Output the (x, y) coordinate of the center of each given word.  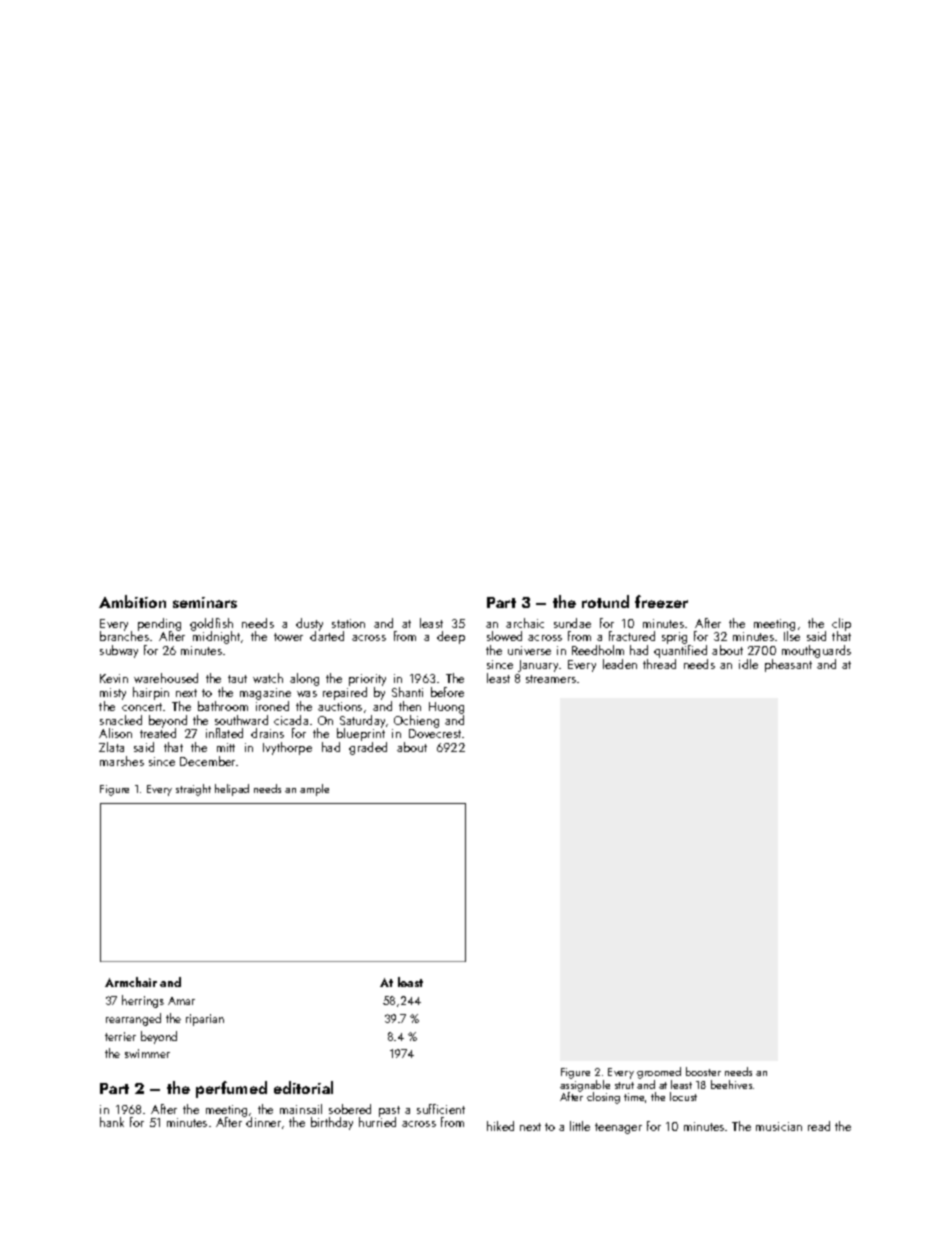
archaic (525, 623)
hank (112, 1122)
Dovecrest (435, 733)
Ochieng (416, 721)
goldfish (211, 624)
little (580, 1126)
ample (314, 790)
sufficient (441, 1109)
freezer (661, 601)
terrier (120, 1036)
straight (193, 790)
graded (368, 748)
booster (703, 1071)
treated (158, 733)
